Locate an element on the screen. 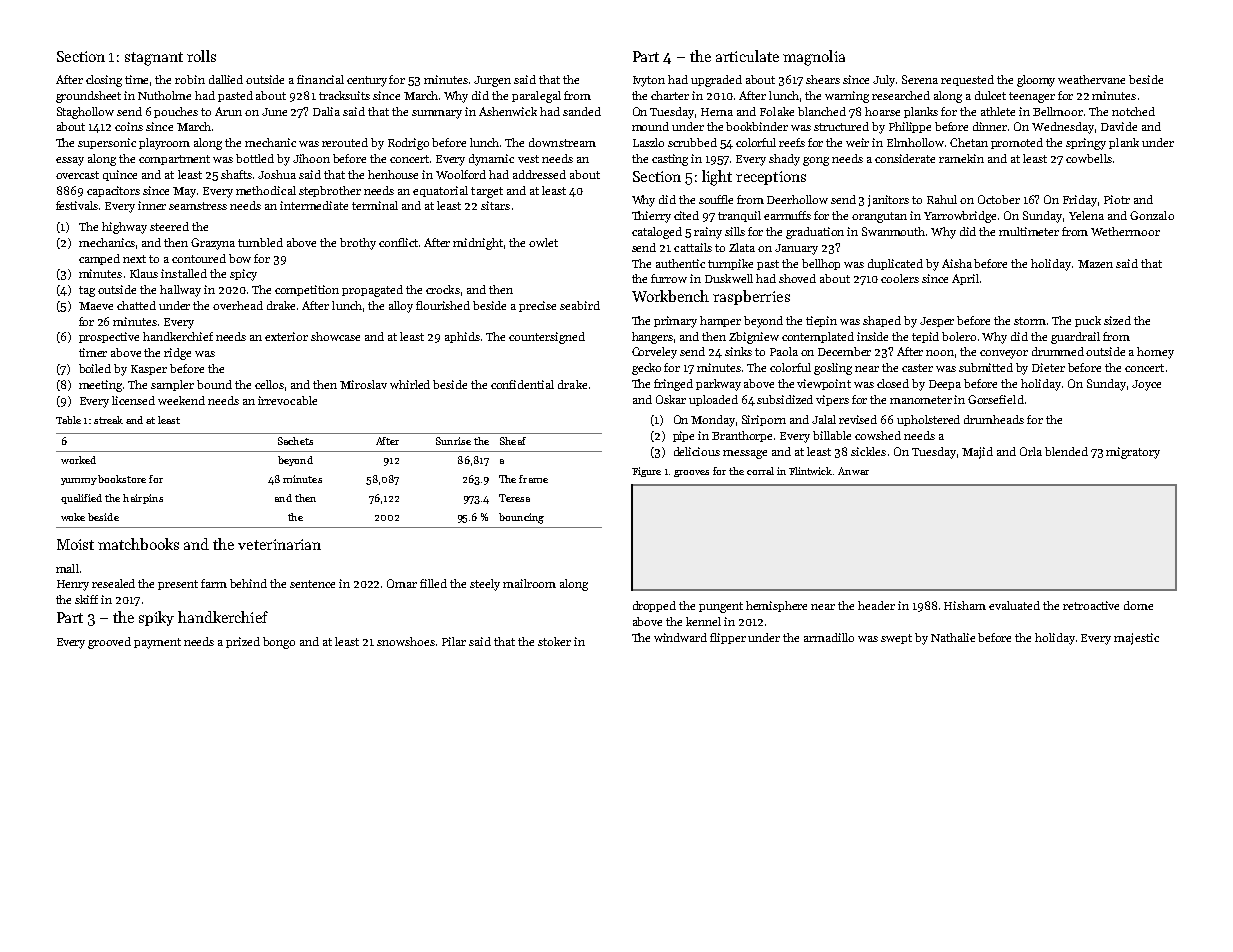 The height and width of the screenshot is (952, 1233). Jurgen is located at coordinates (492, 81).
